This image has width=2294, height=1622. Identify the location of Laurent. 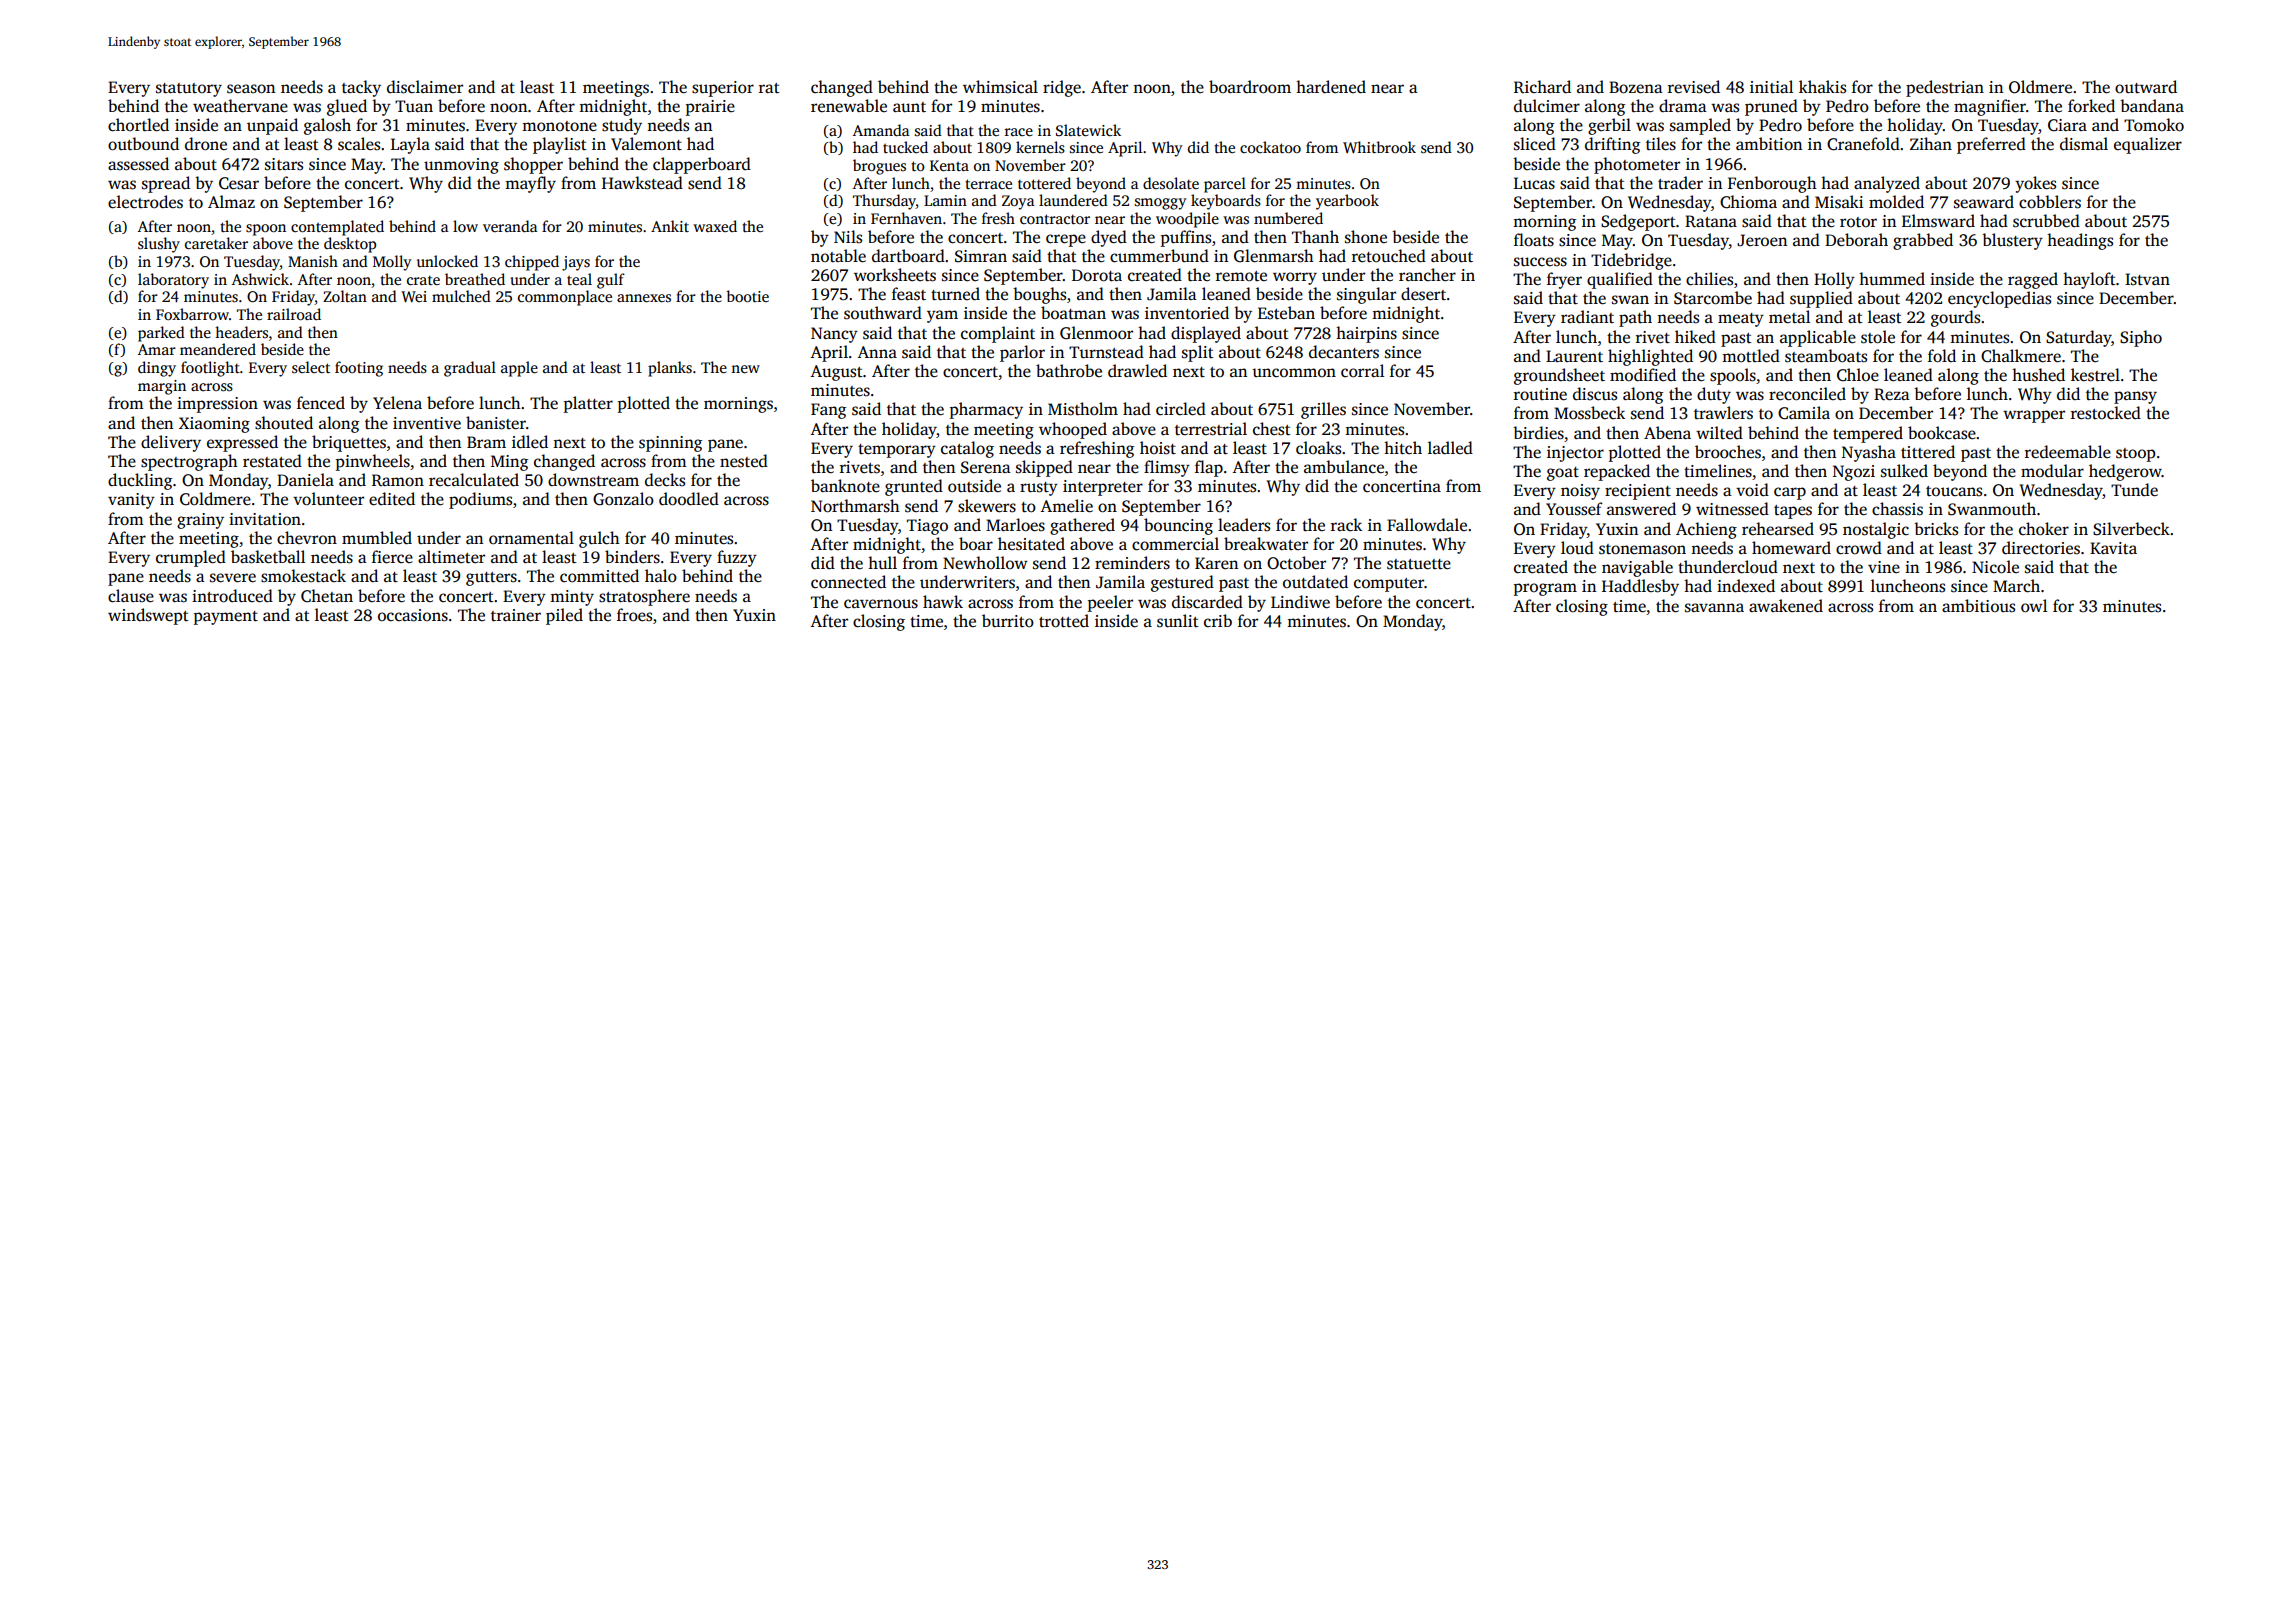
(1574, 356).
